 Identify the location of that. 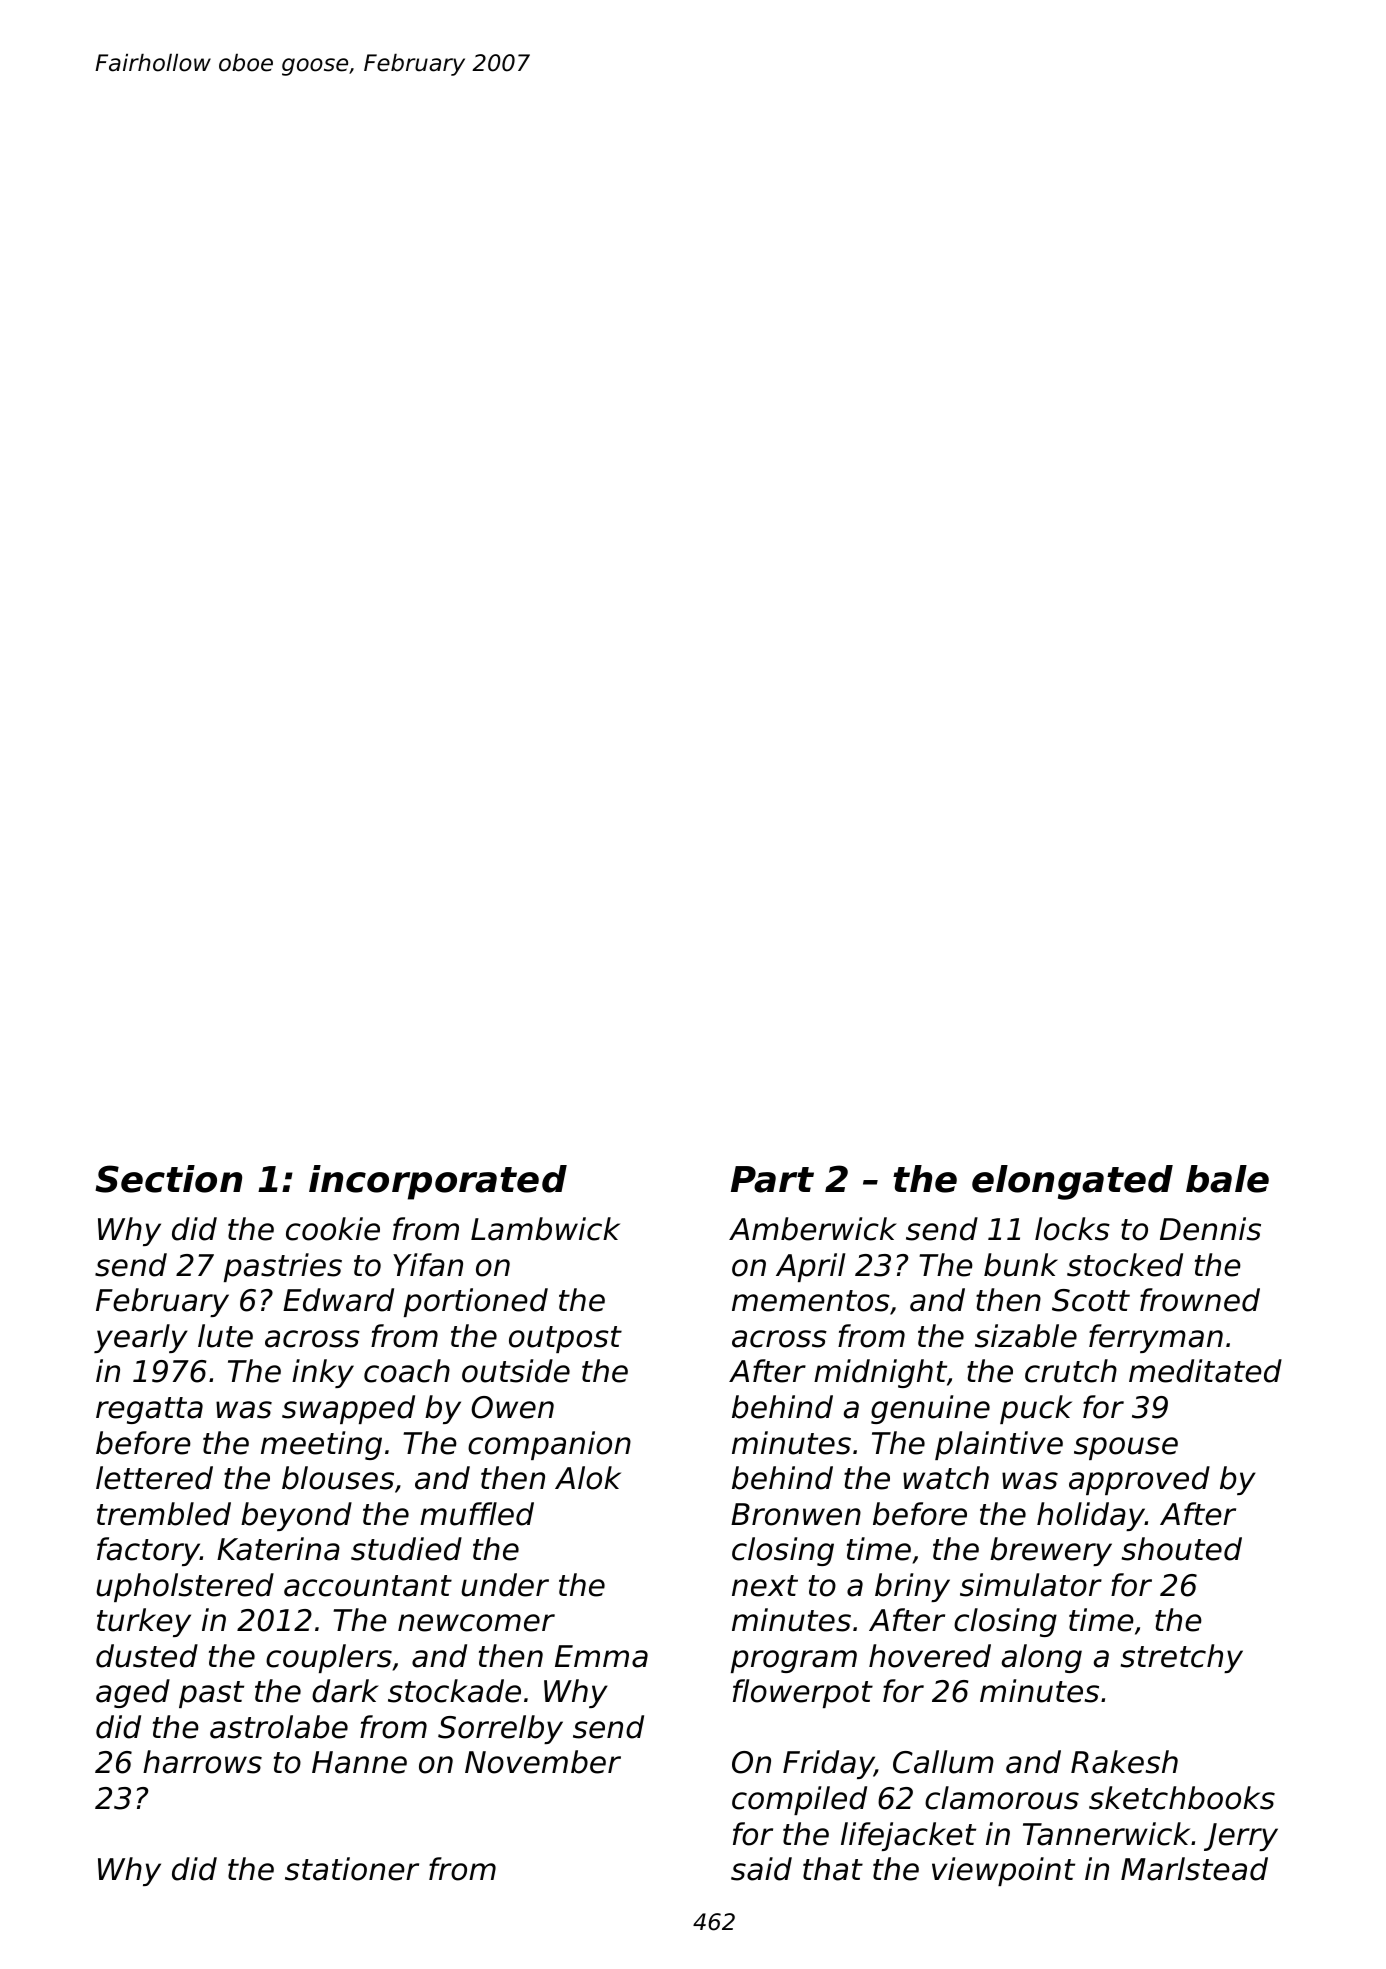
(833, 1869).
